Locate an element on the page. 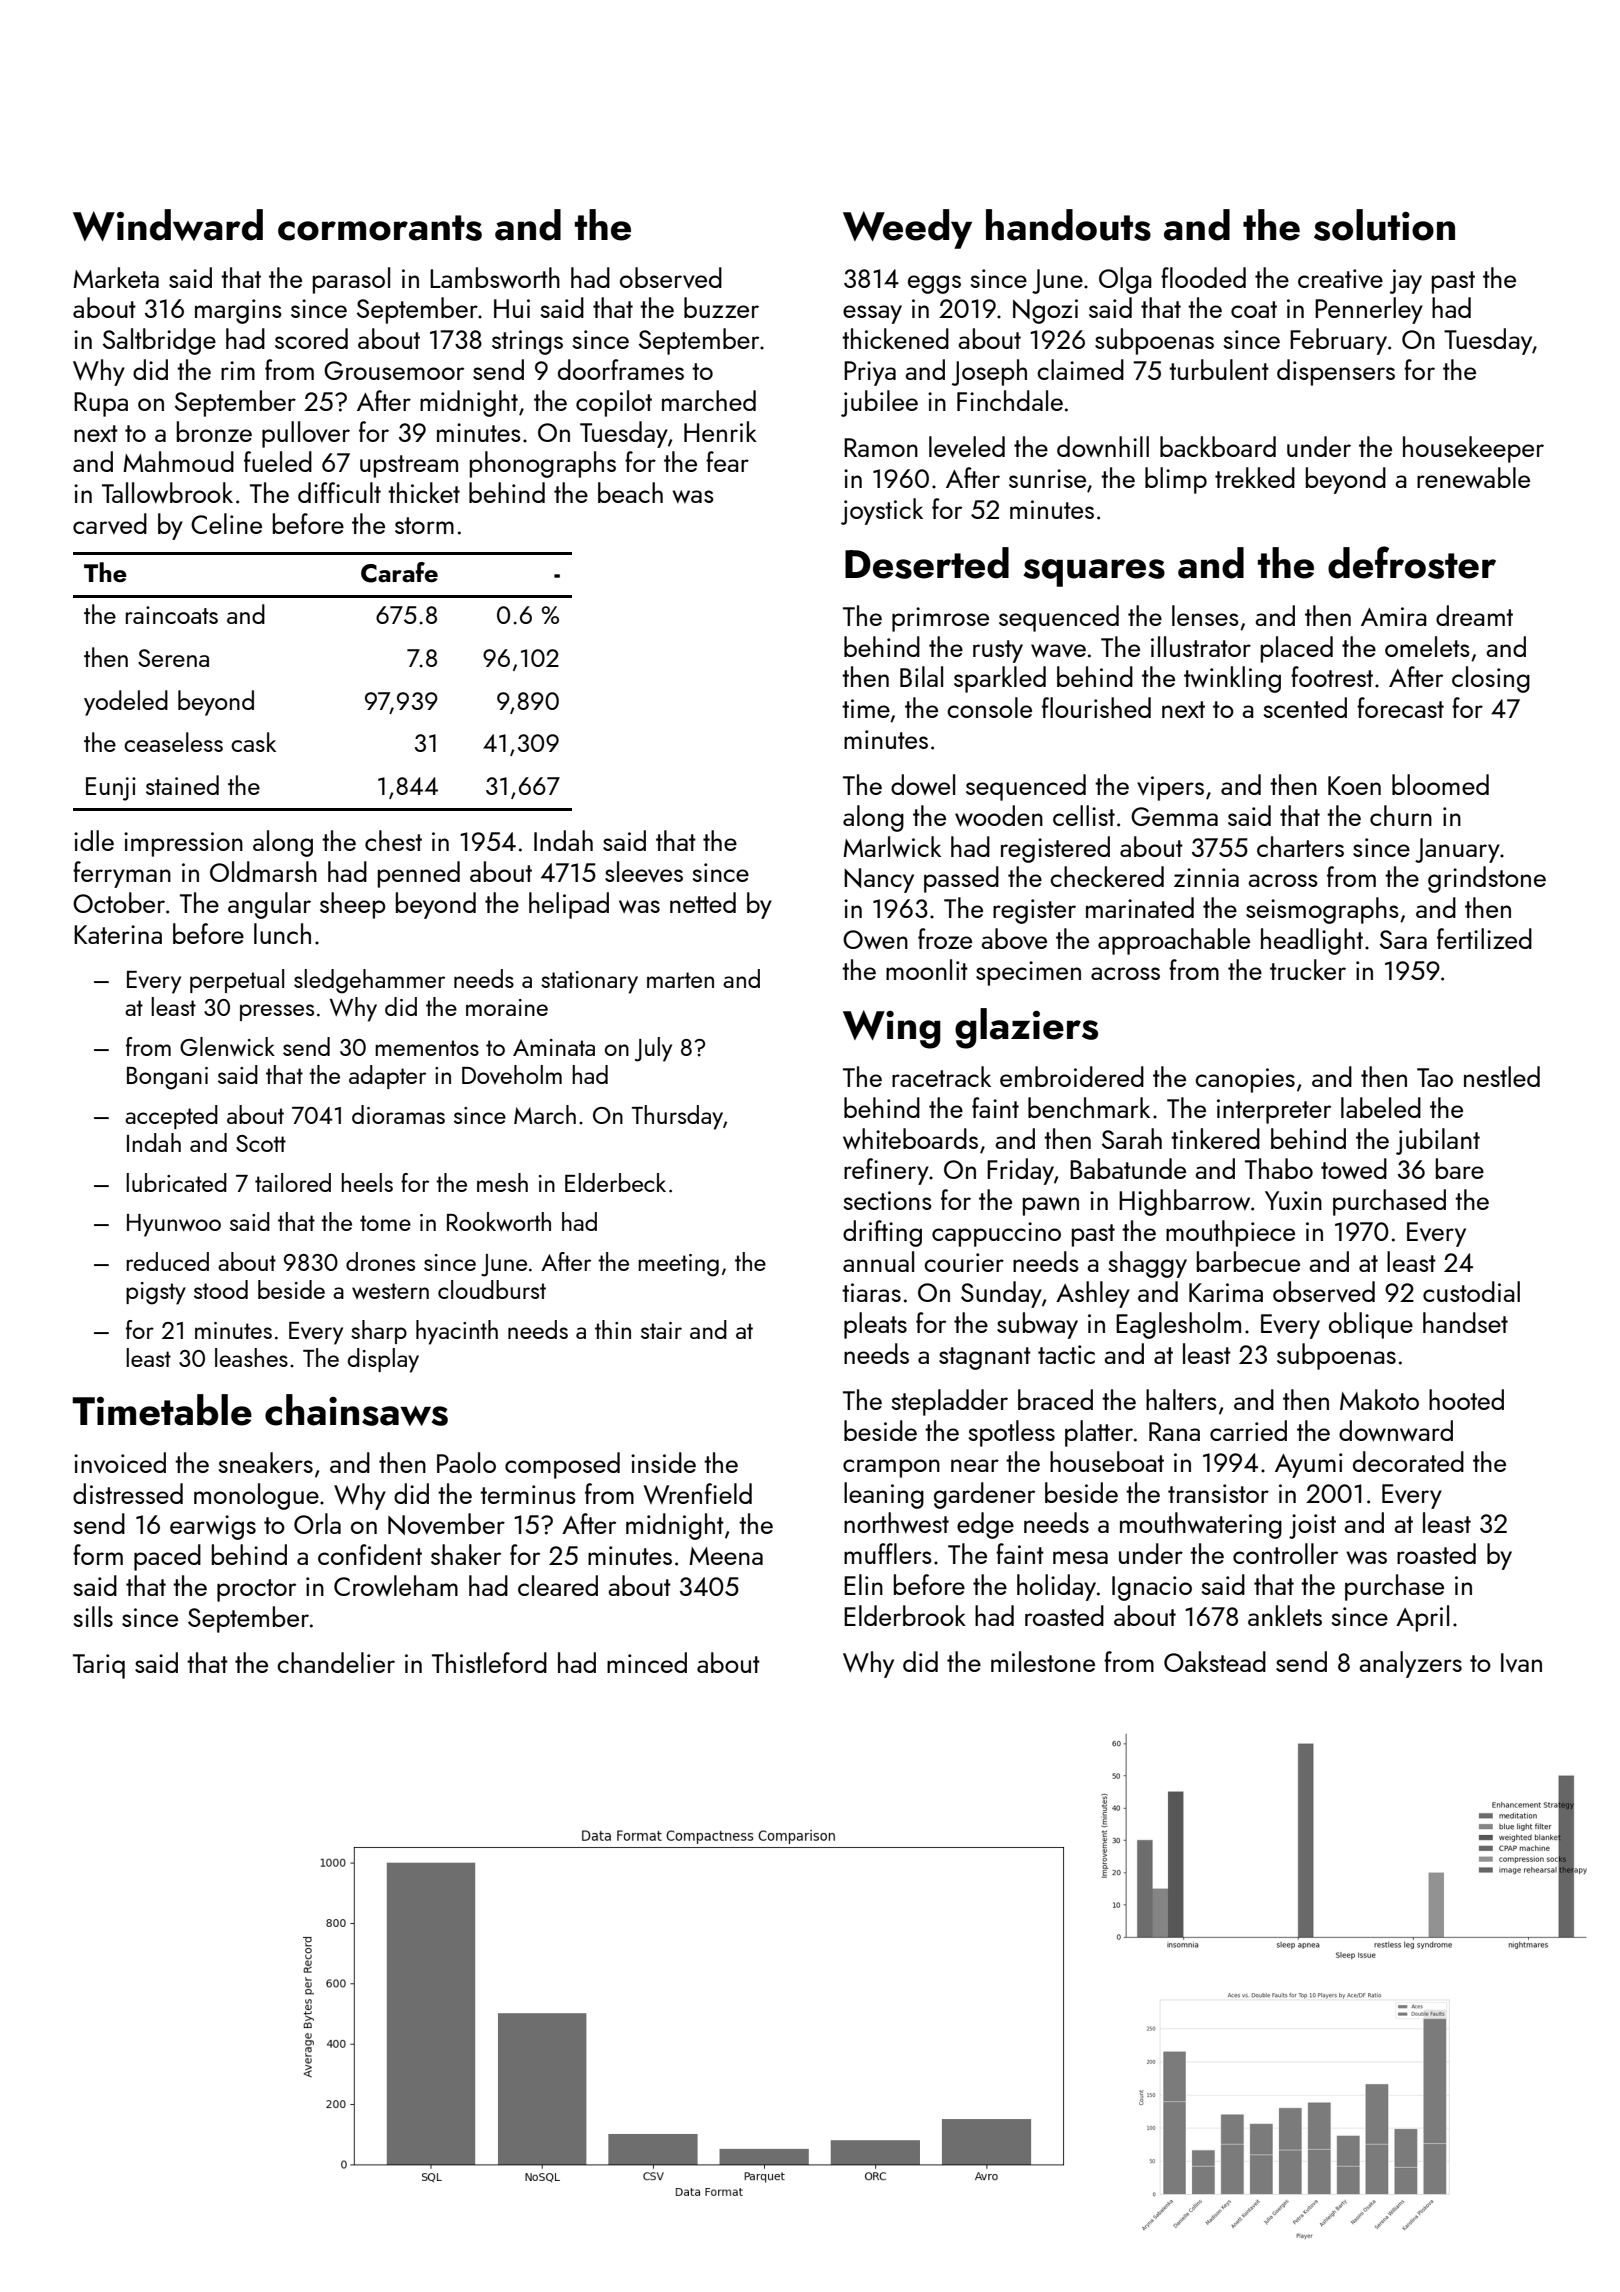 Image resolution: width=1620 pixels, height=2292 pixels. Henrik is located at coordinates (720, 431).
